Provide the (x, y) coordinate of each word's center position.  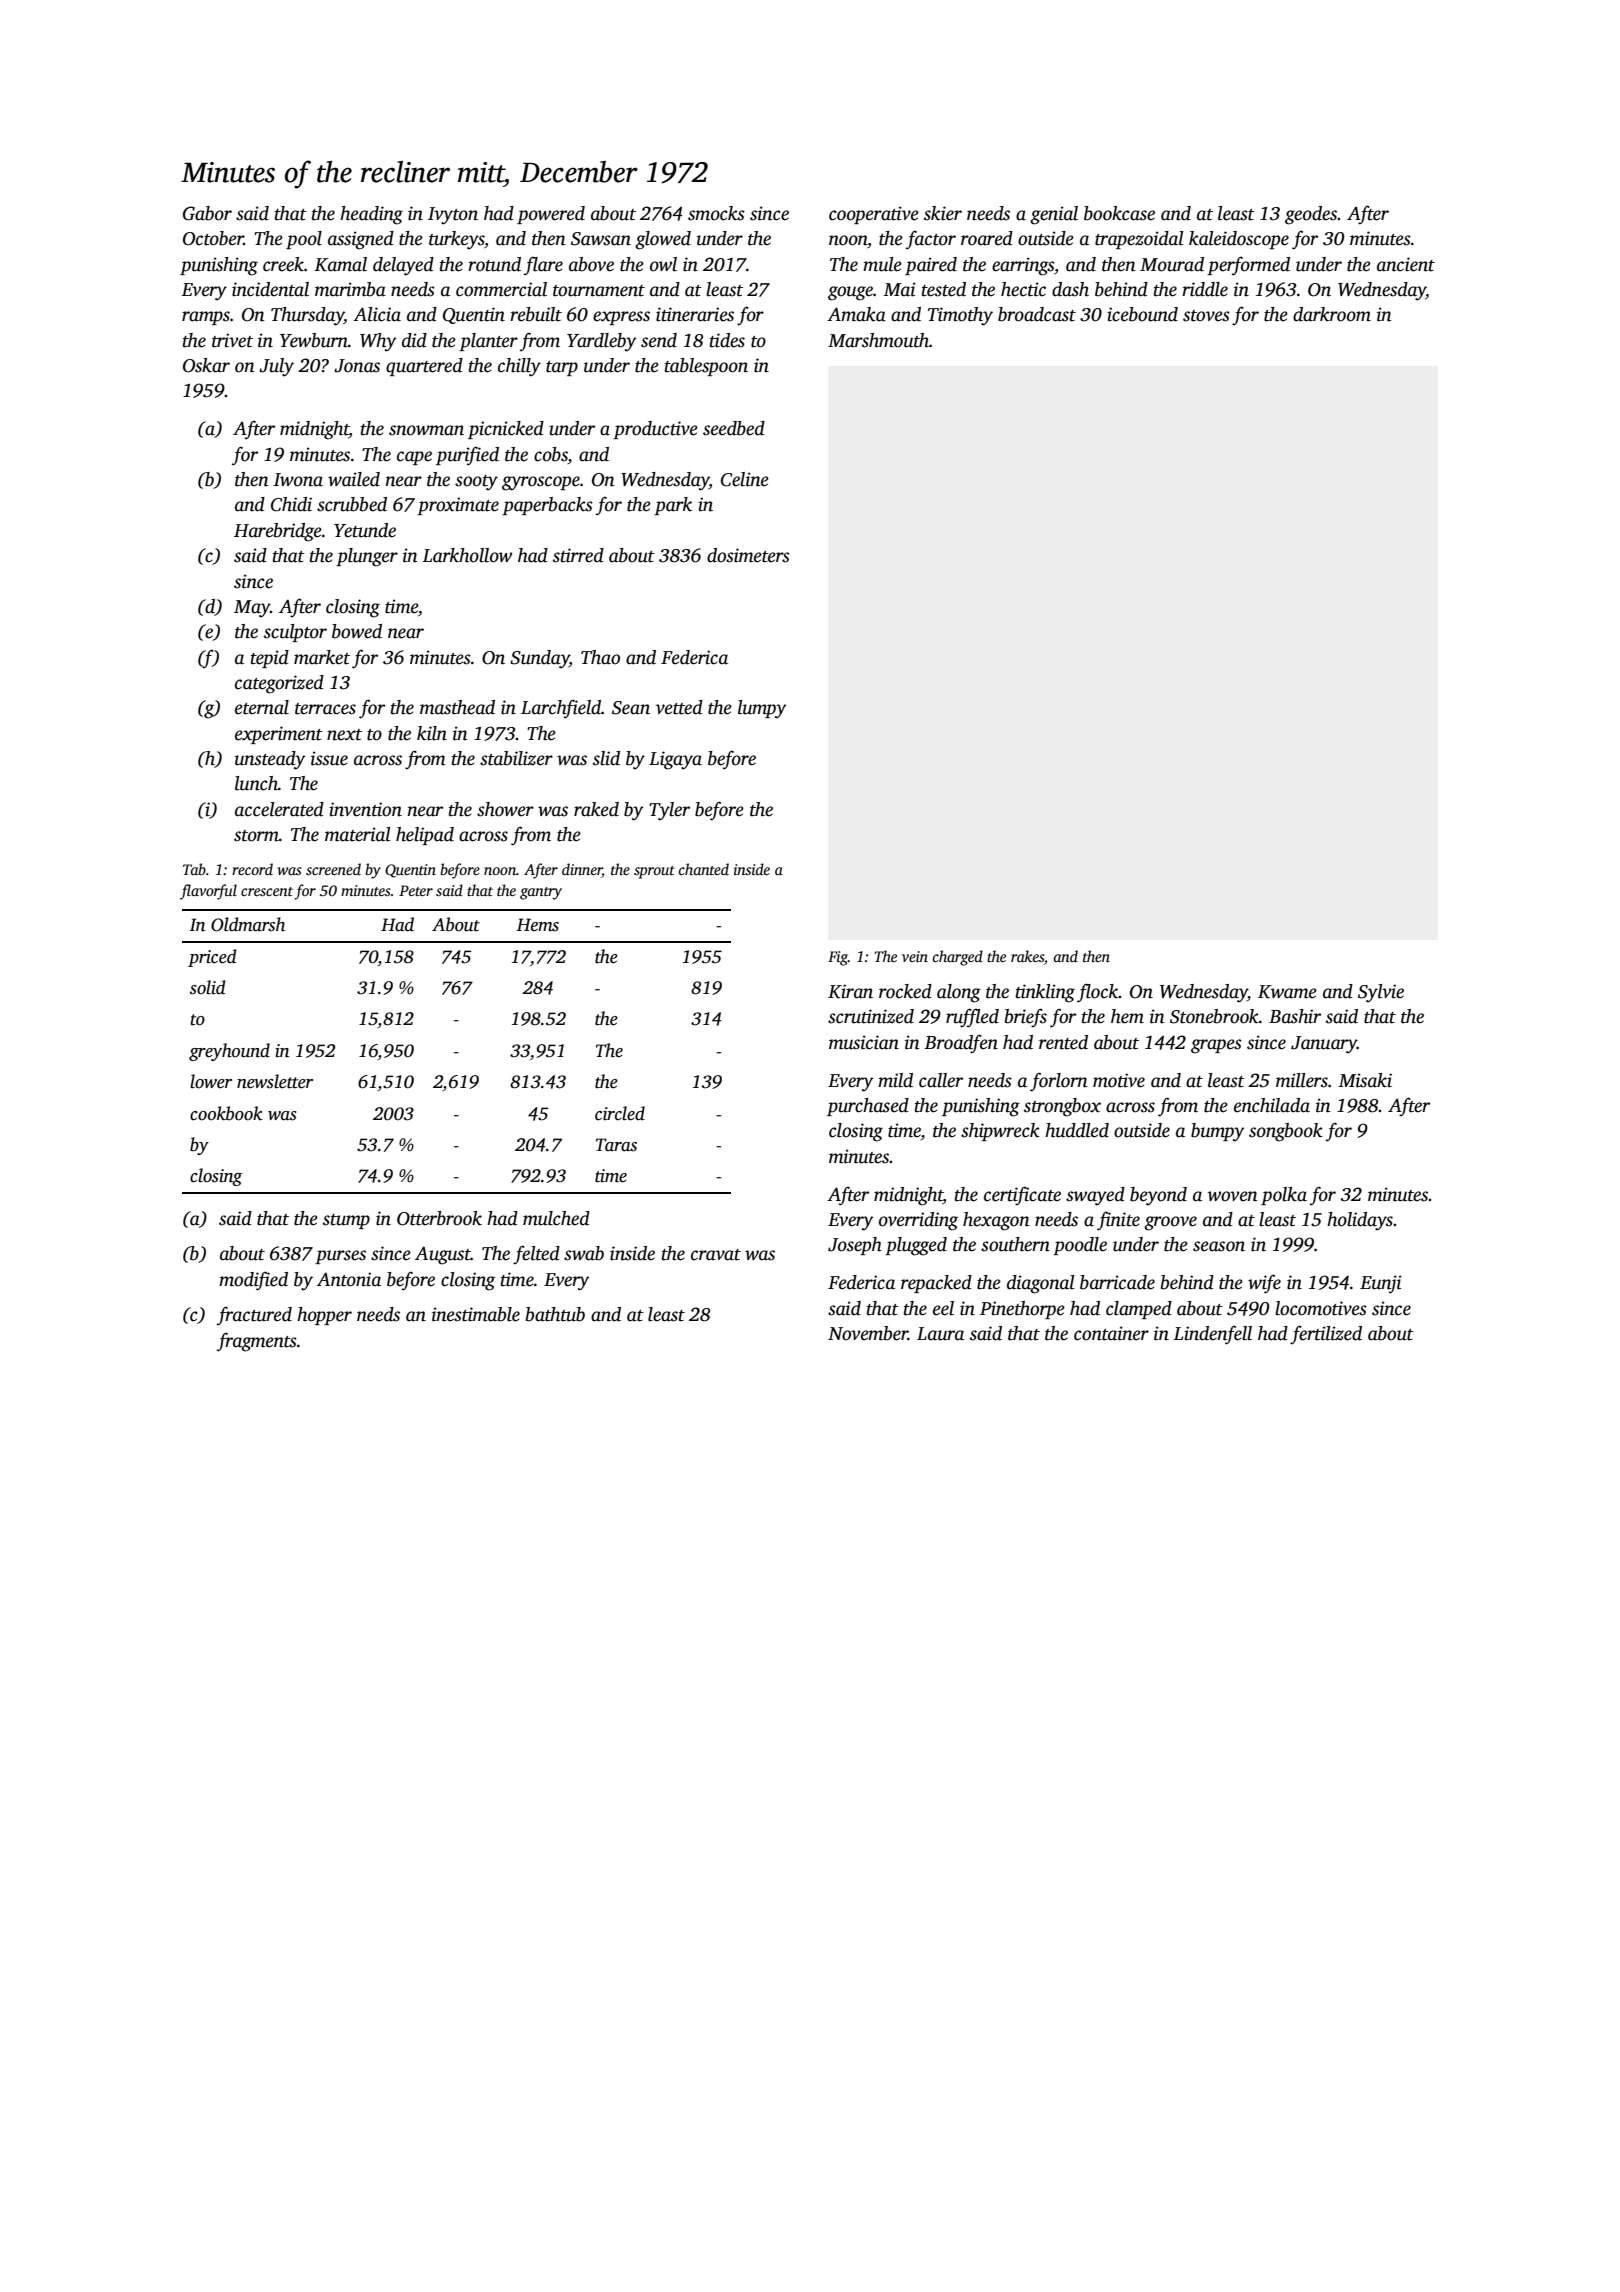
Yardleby (601, 342)
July (276, 367)
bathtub (555, 1314)
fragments (257, 1342)
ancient (1406, 264)
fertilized (1326, 1335)
